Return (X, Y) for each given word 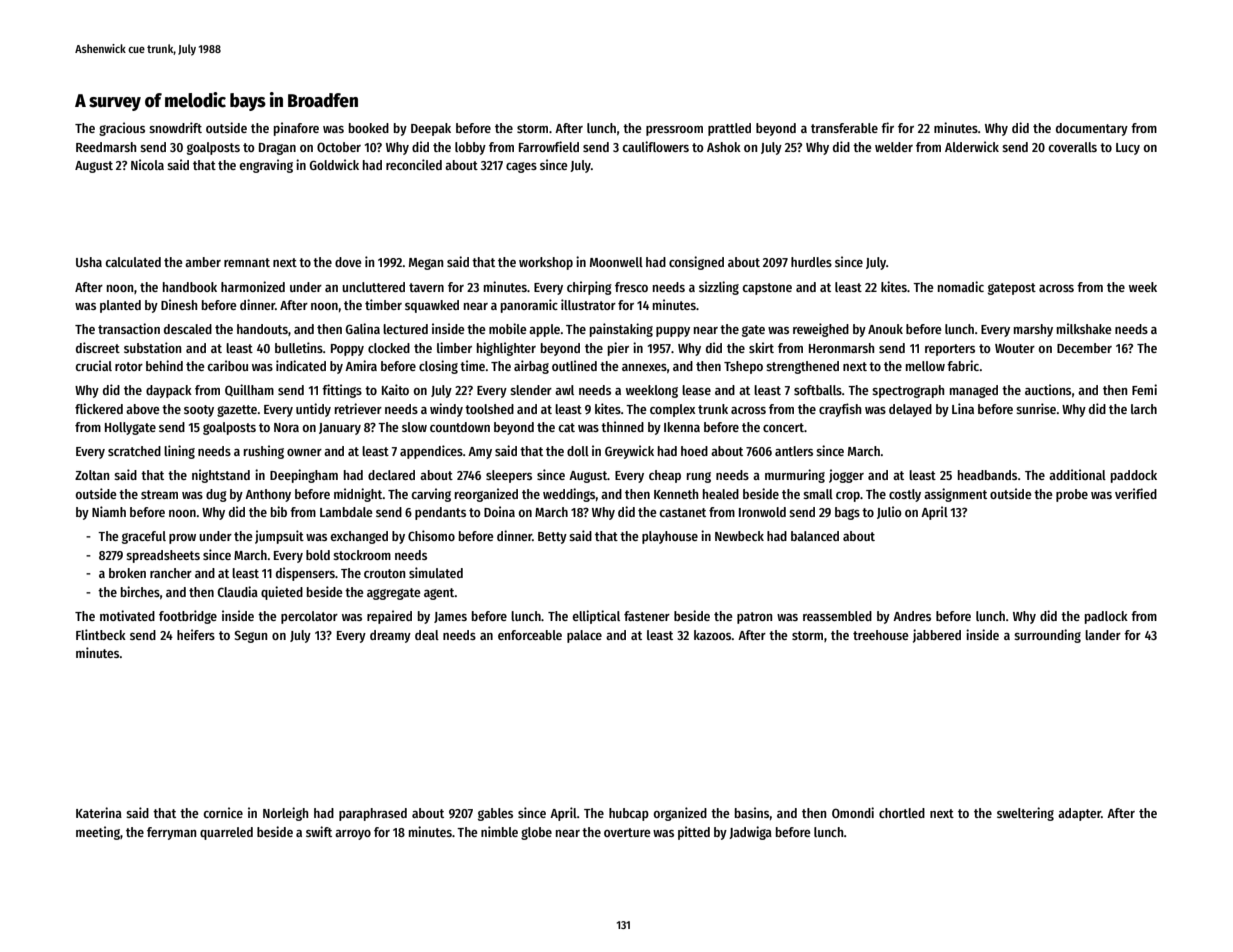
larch (1144, 409)
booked (369, 128)
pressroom (674, 131)
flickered (99, 408)
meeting (98, 833)
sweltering (1025, 814)
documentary (1092, 129)
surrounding (1047, 636)
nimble (499, 831)
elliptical (596, 617)
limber (454, 347)
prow (182, 539)
